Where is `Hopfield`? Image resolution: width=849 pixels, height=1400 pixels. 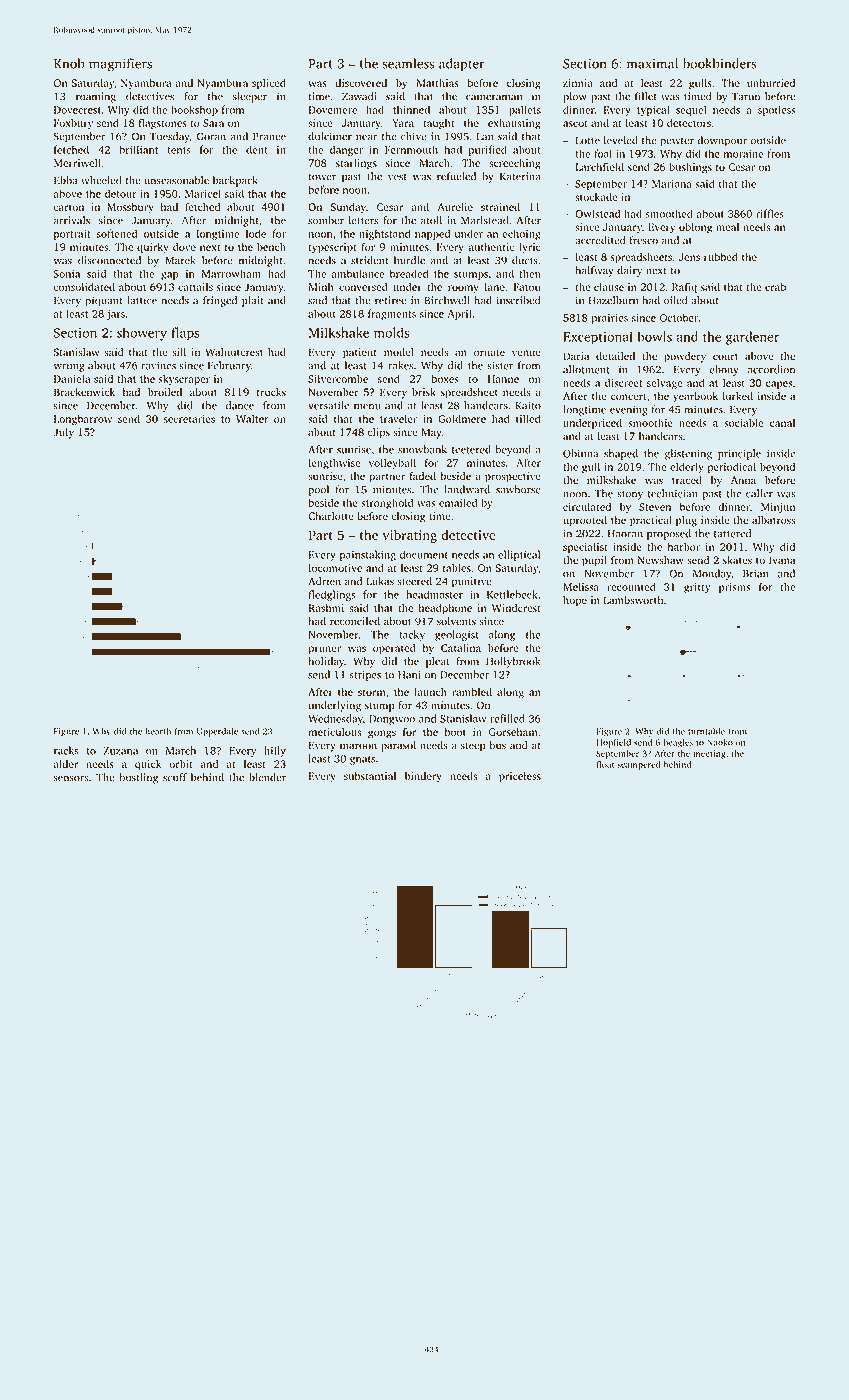 Hopfield is located at coordinates (614, 743).
